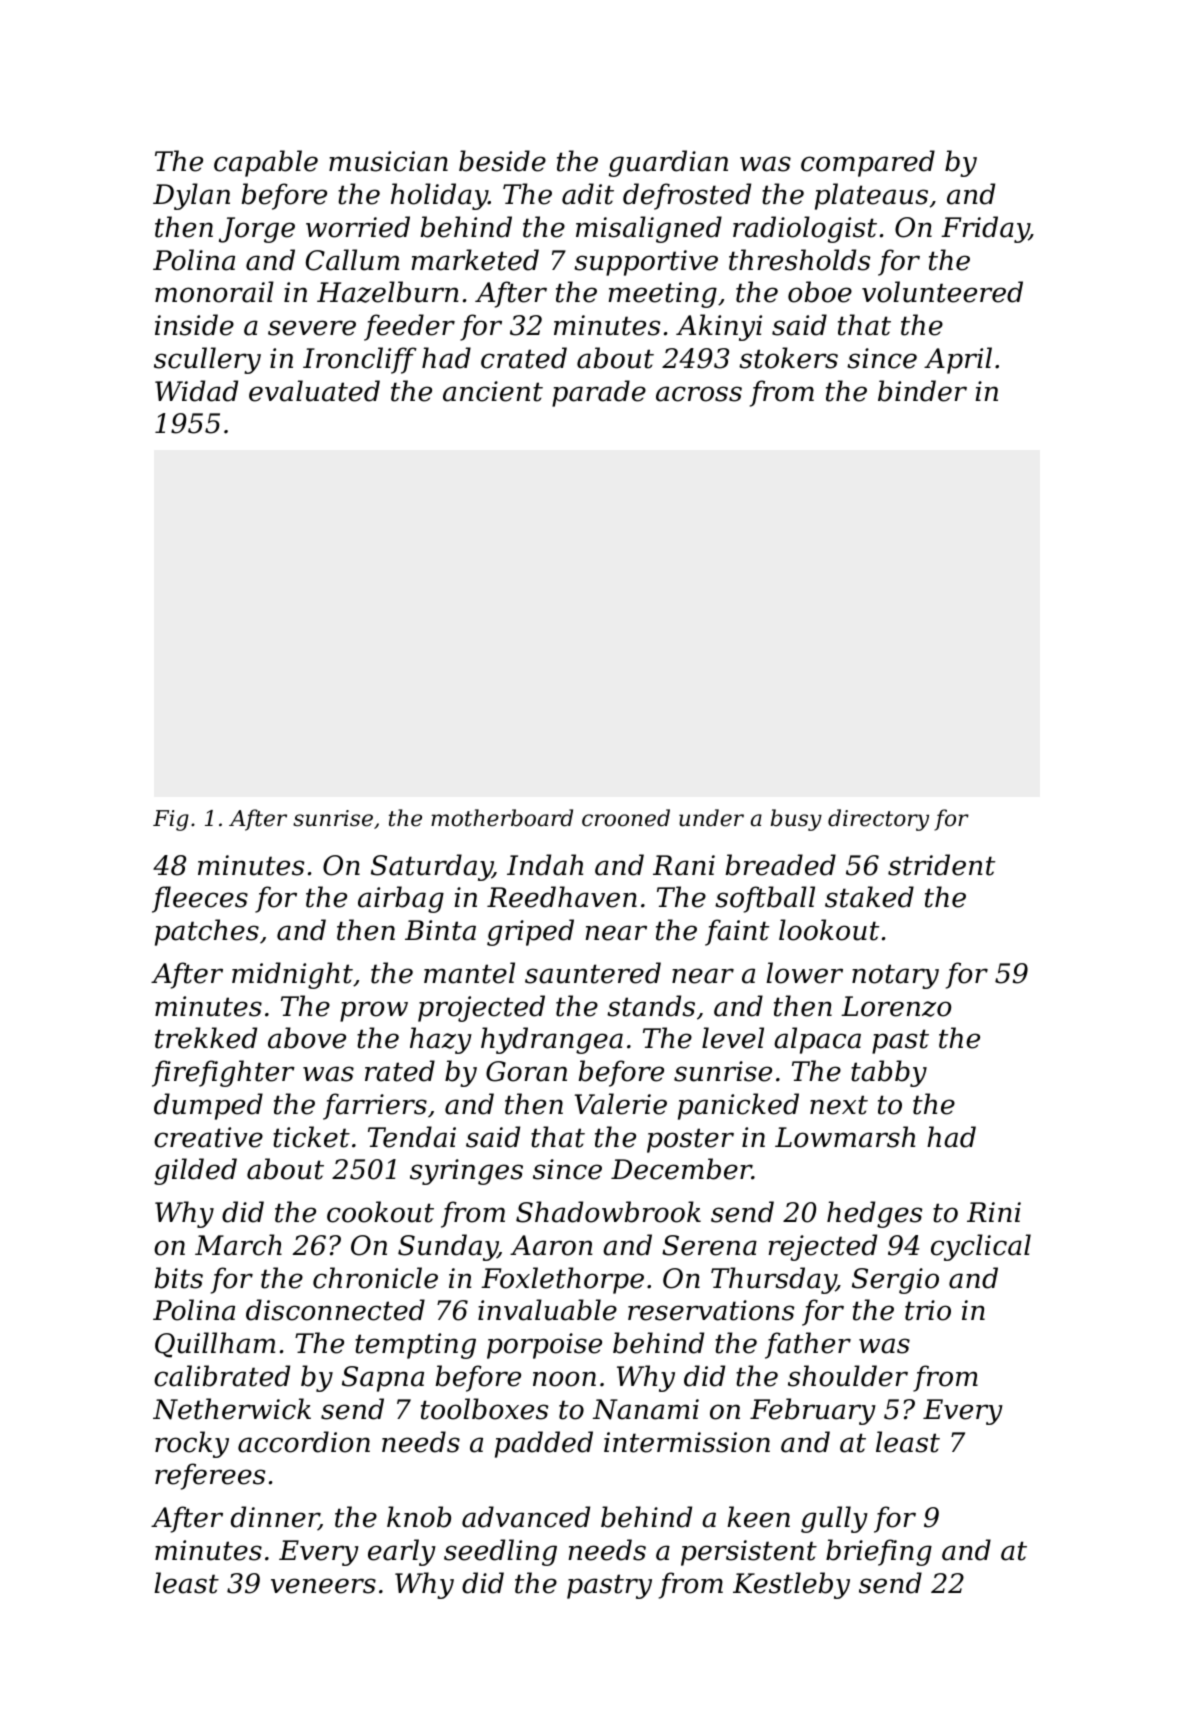 This document has width=1194, height=1729. What do you see at coordinates (314, 391) in the document?
I see `evaluated` at bounding box center [314, 391].
